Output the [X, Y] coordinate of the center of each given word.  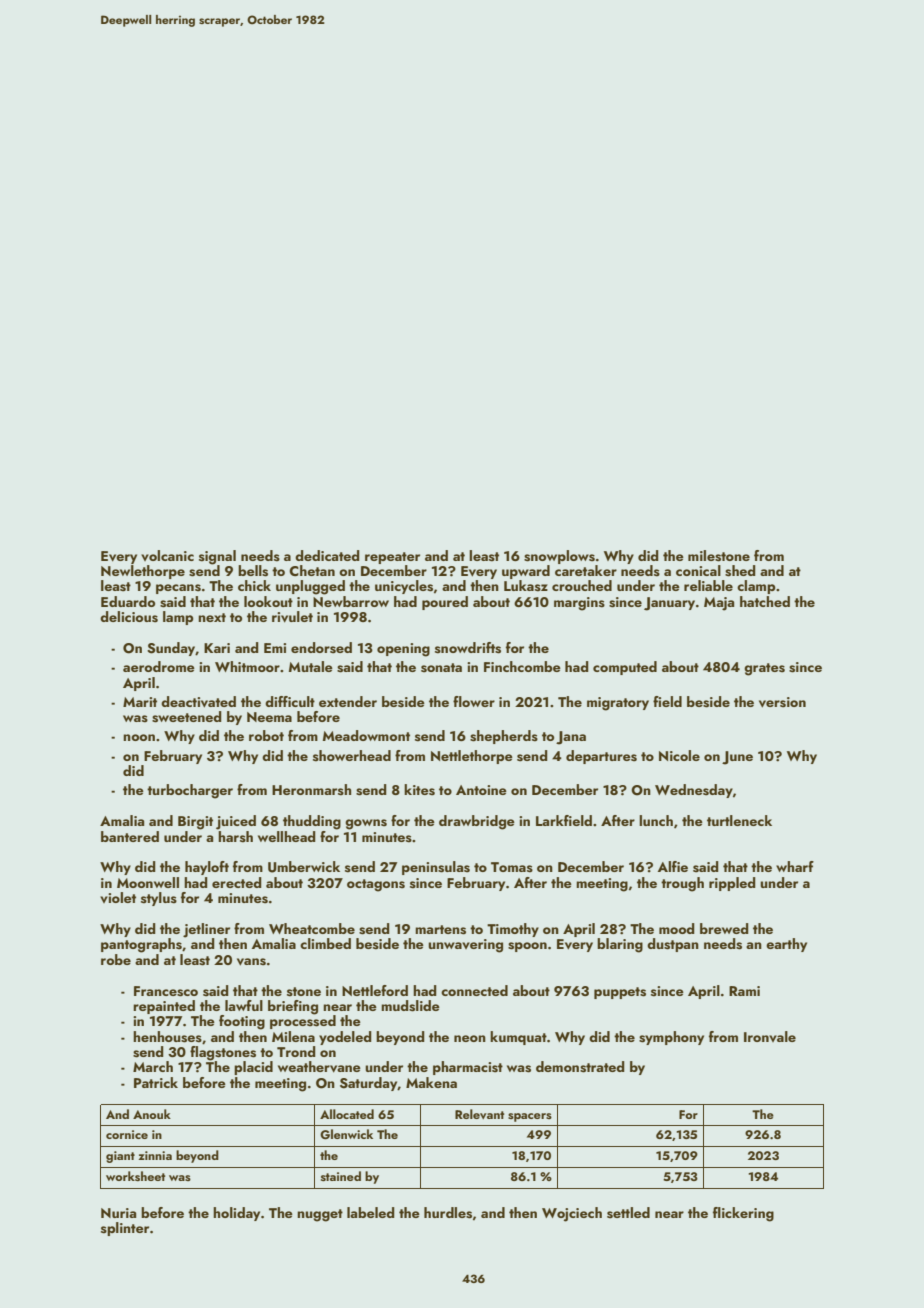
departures [601, 757]
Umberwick [304, 867]
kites [419, 790]
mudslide [410, 1006]
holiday [236, 1214]
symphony [671, 1038]
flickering [743, 1214]
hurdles [448, 1213]
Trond [296, 1051]
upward [526, 572]
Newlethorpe [143, 572]
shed [740, 571]
